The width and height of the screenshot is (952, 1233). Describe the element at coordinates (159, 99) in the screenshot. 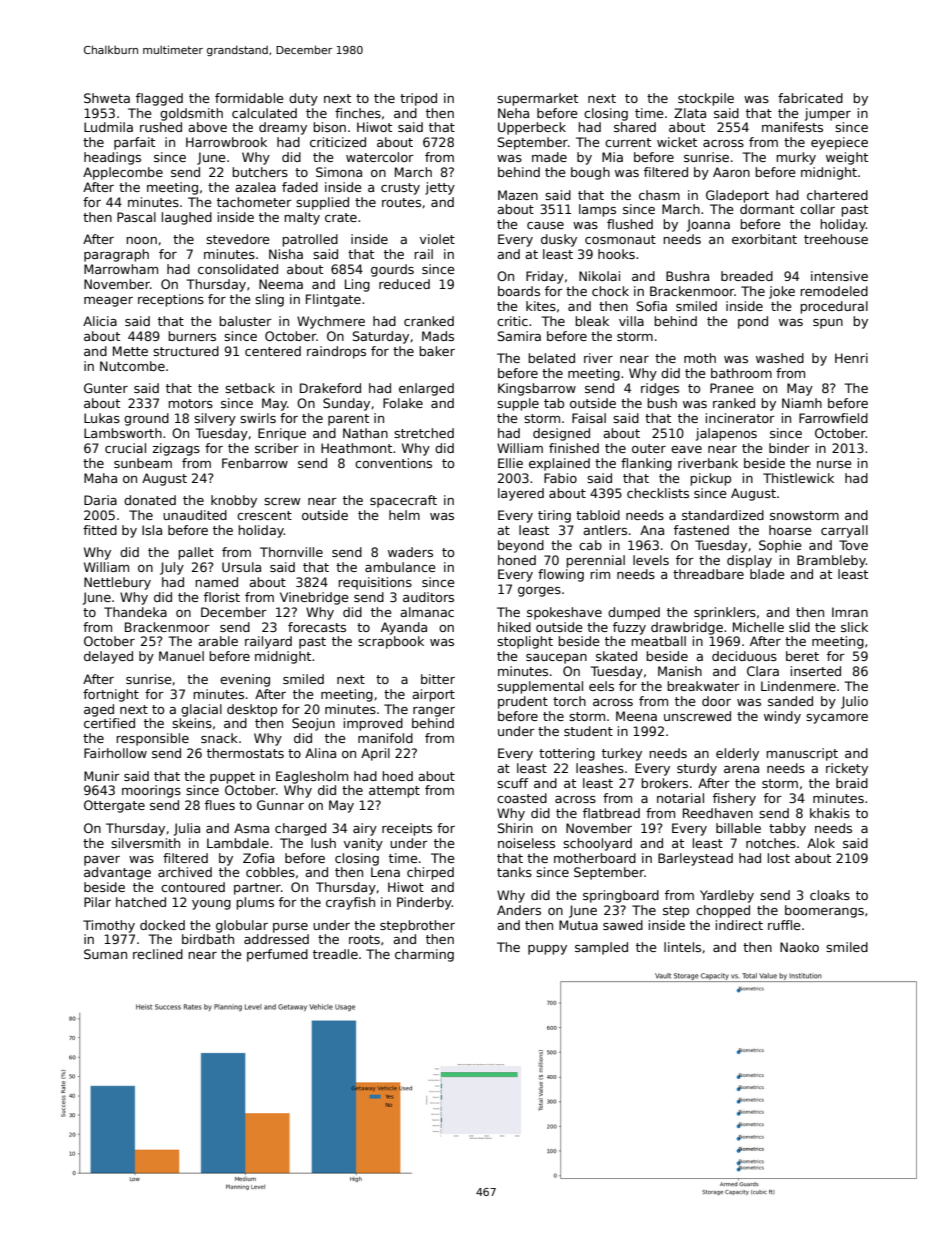

I see `flagged` at that location.
